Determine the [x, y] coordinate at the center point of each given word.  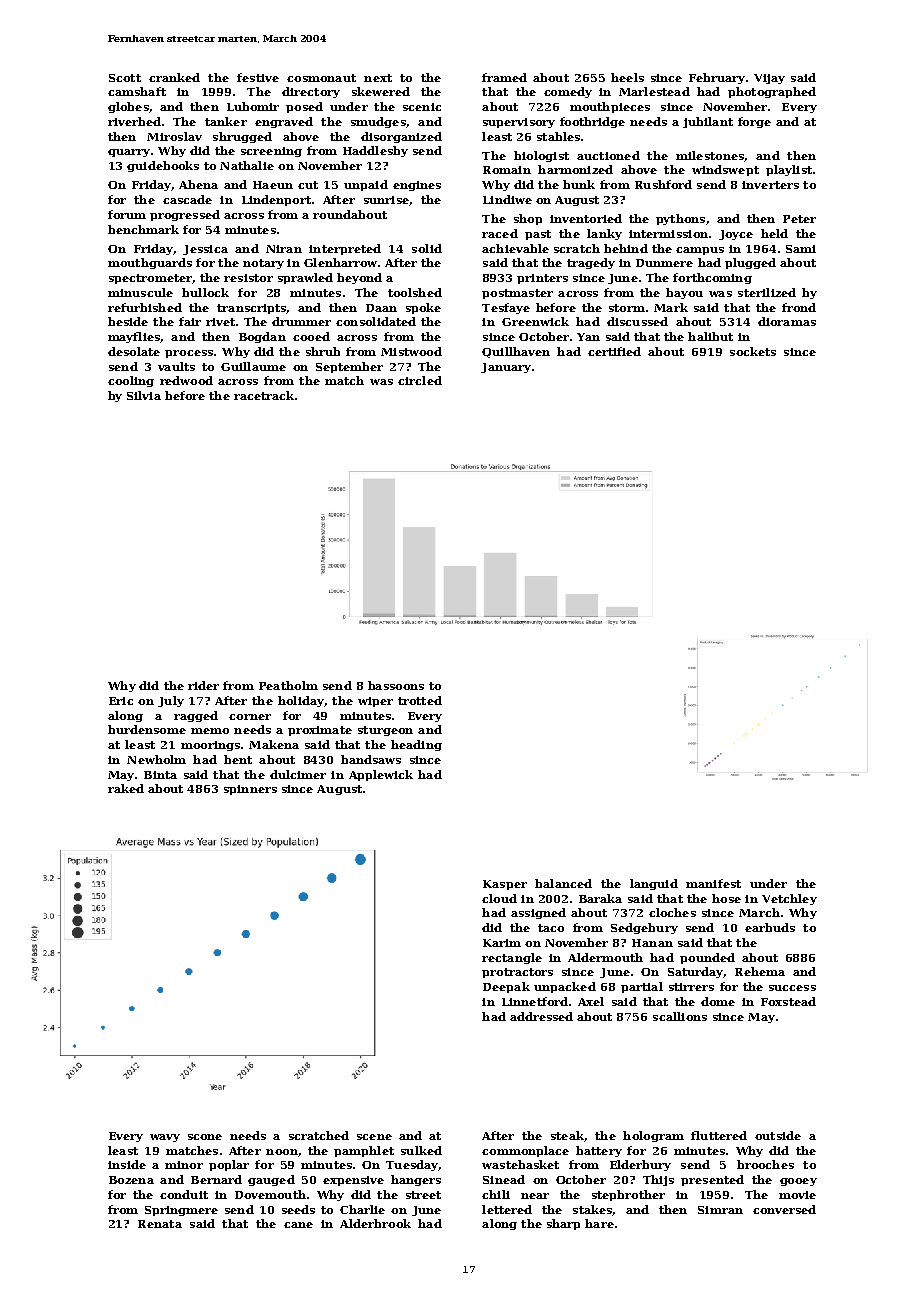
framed [504, 77]
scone [205, 1137]
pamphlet [364, 1151]
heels [627, 77]
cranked [174, 77]
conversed [784, 1209]
